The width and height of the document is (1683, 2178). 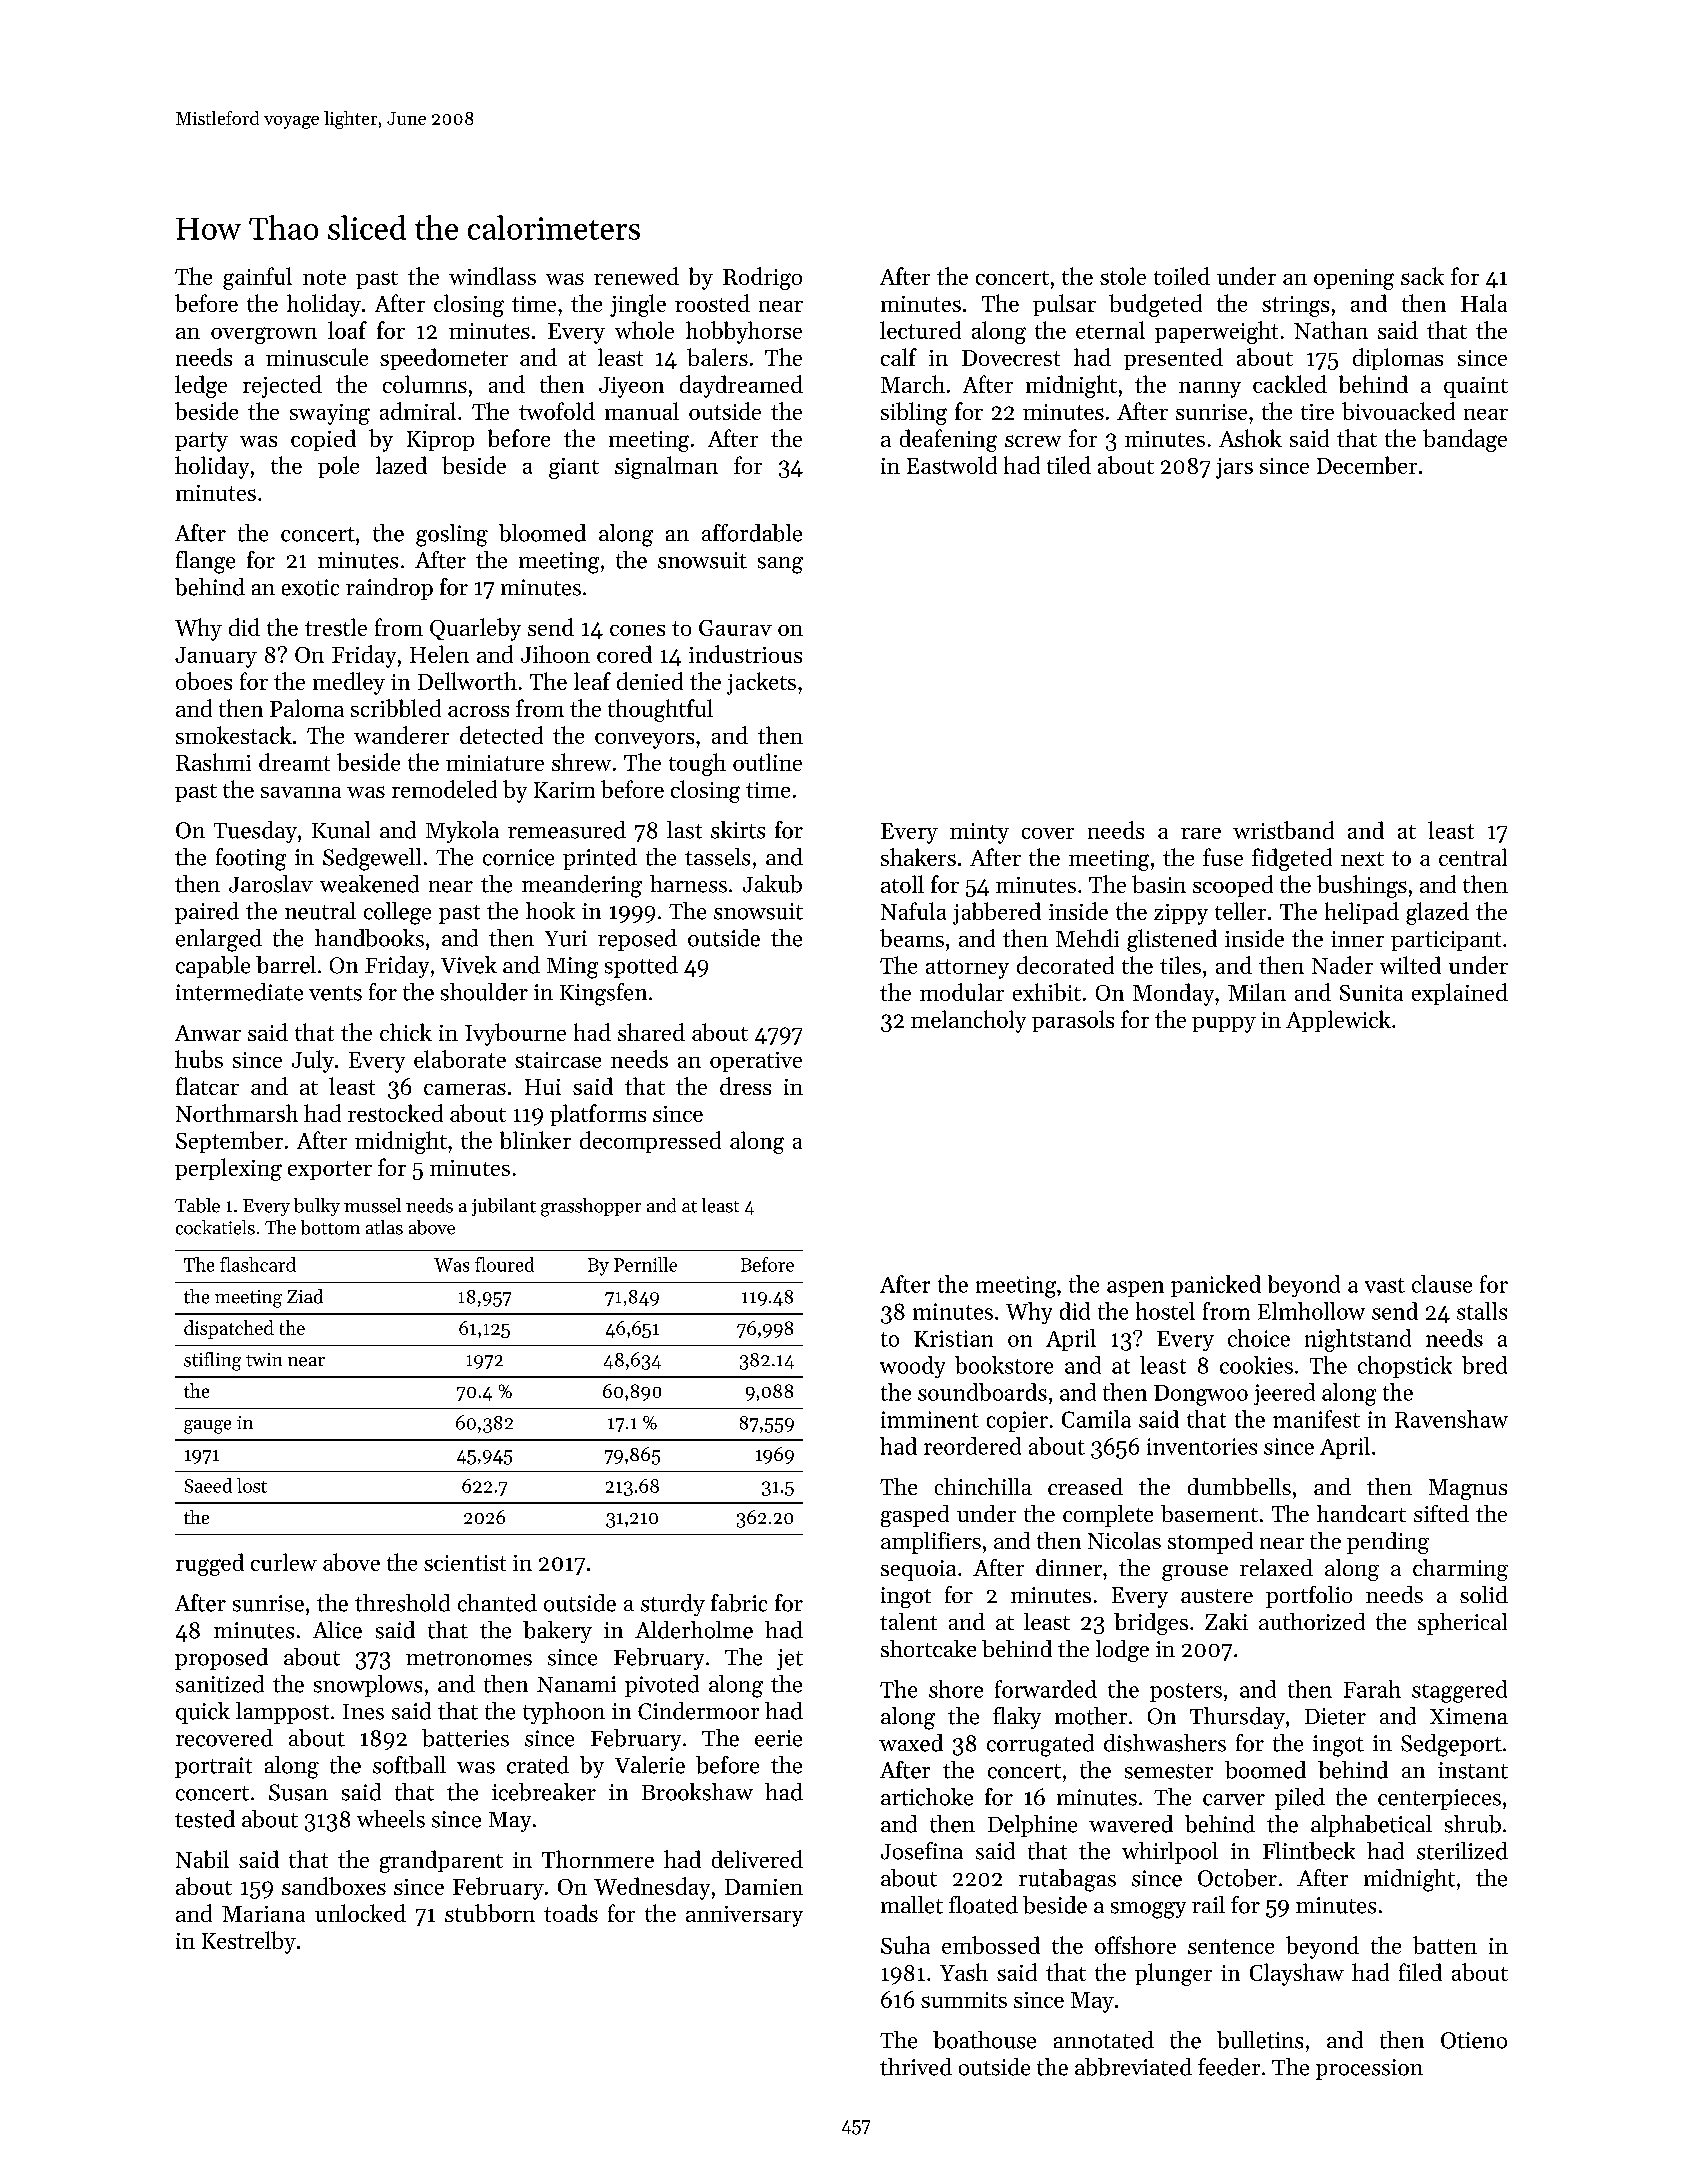 What do you see at coordinates (249, 1942) in the document?
I see `Kestrelby` at bounding box center [249, 1942].
